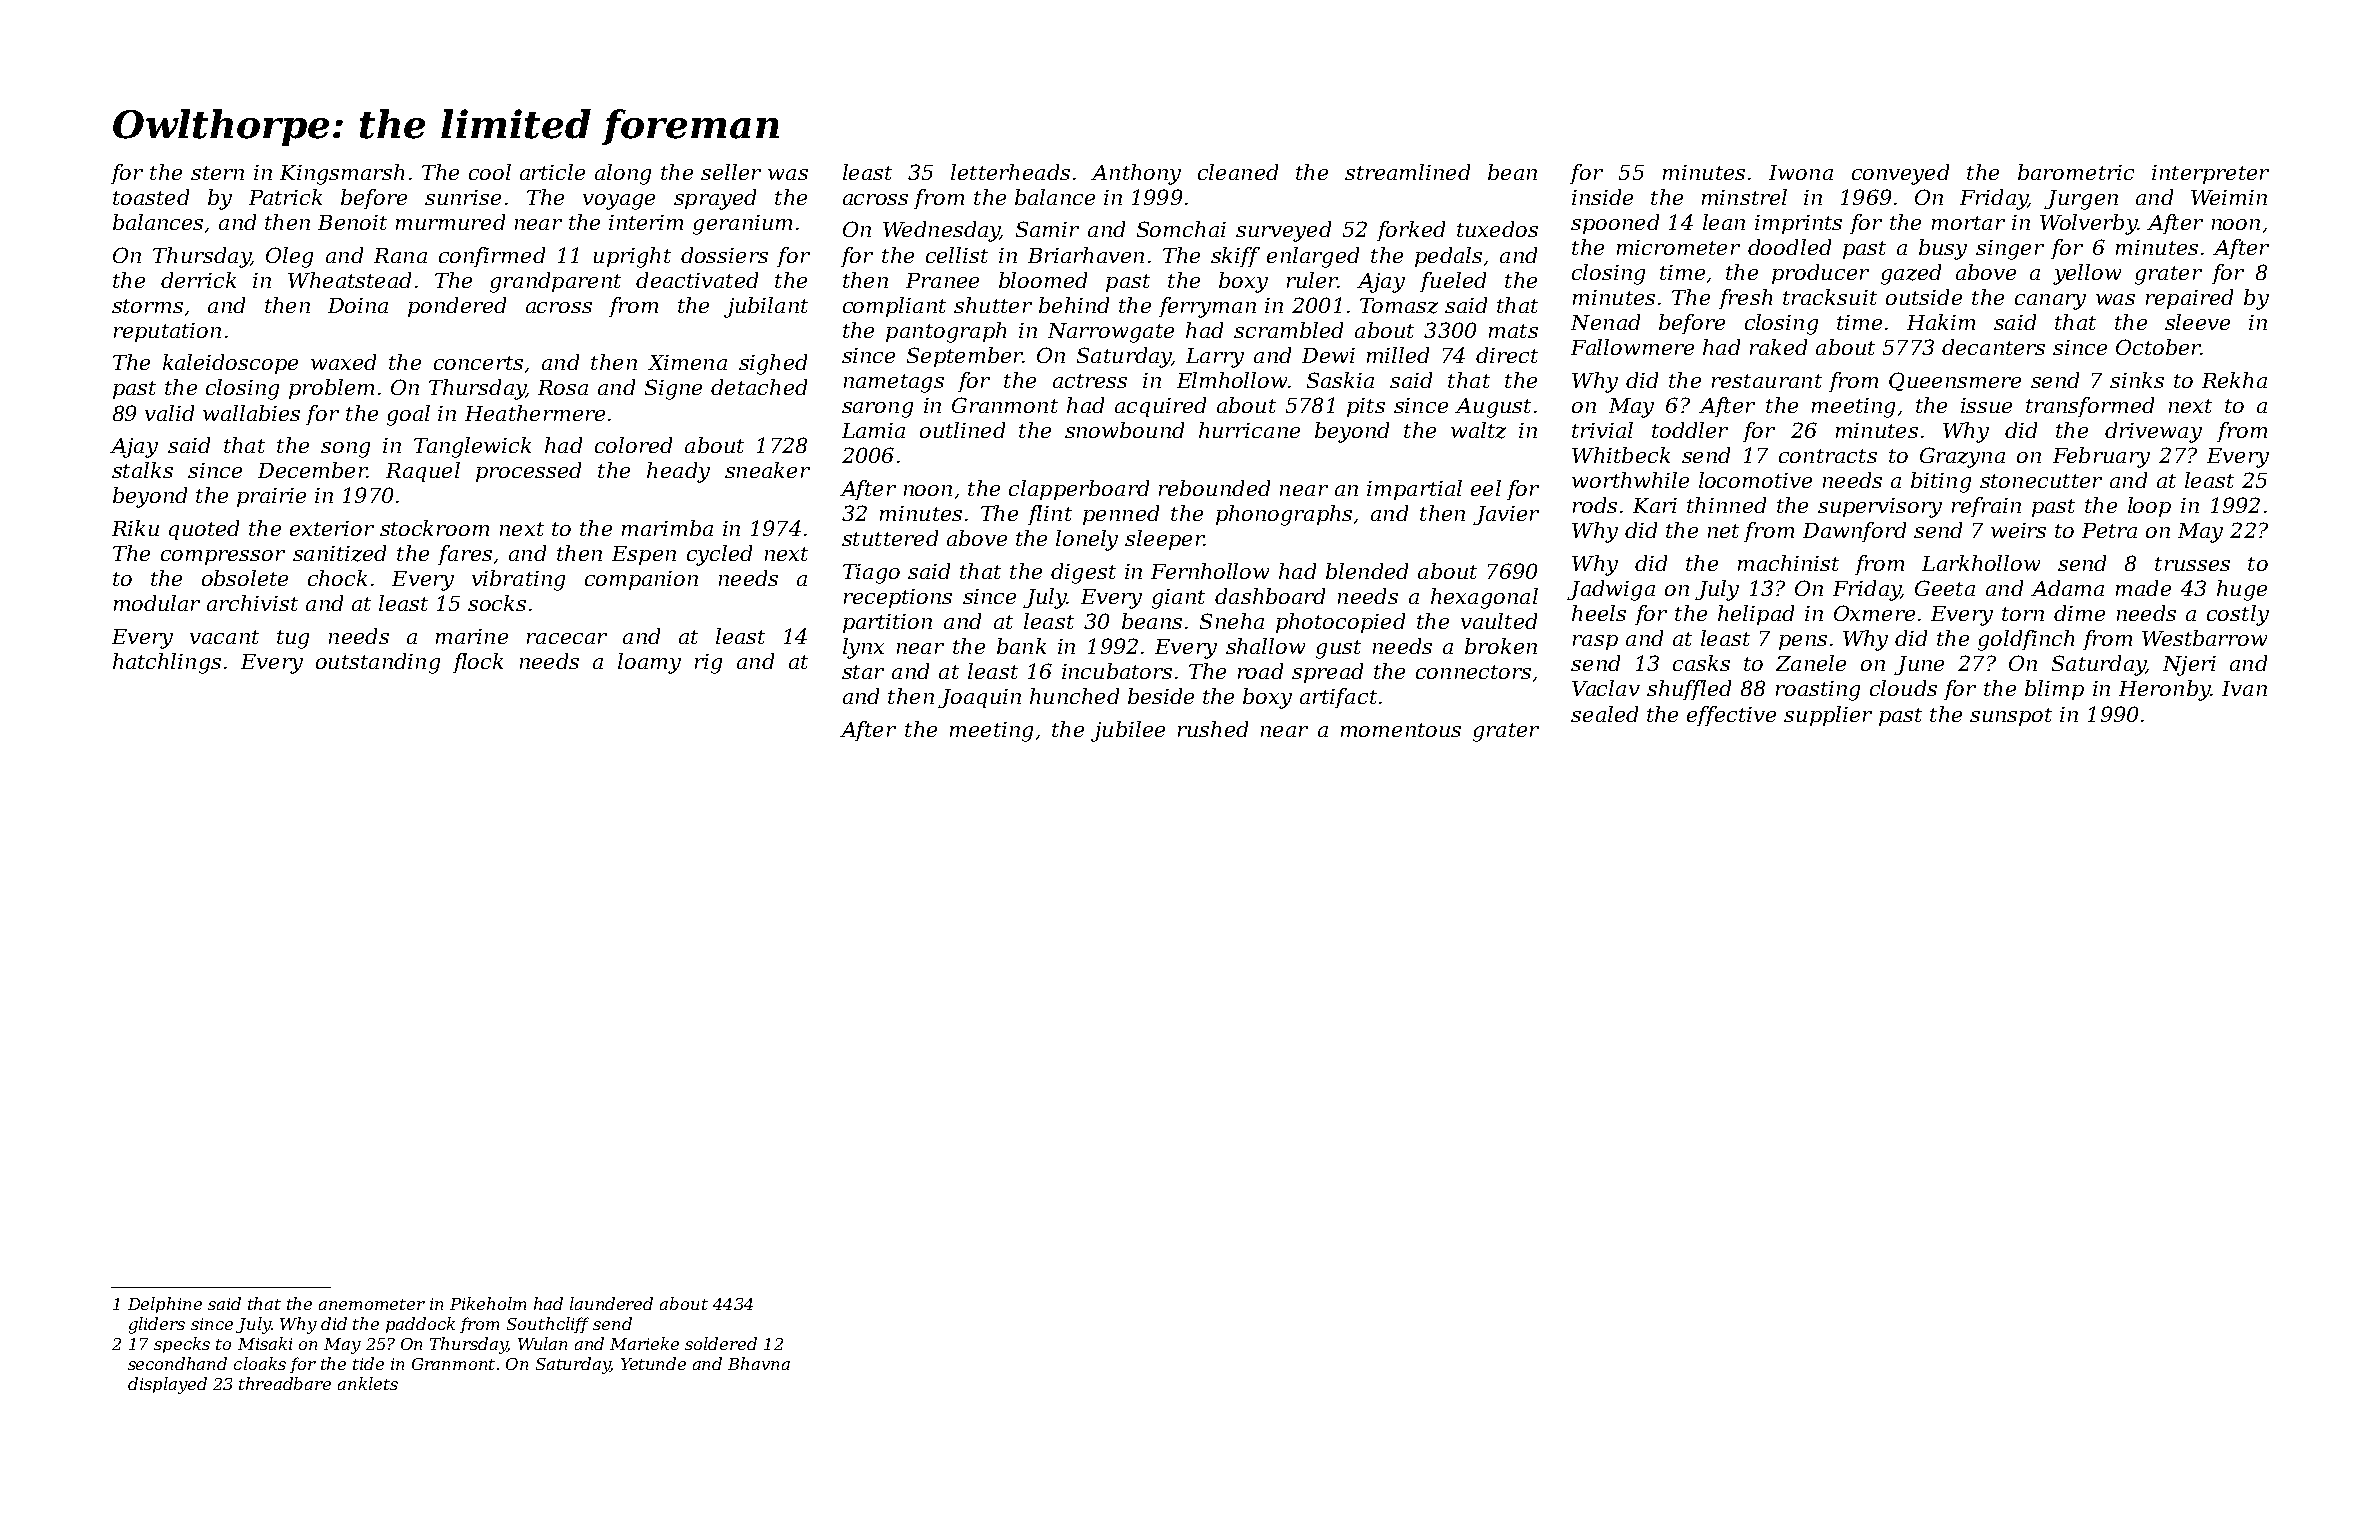 The height and width of the image is (1540, 2380). I want to click on loamy, so click(649, 663).
